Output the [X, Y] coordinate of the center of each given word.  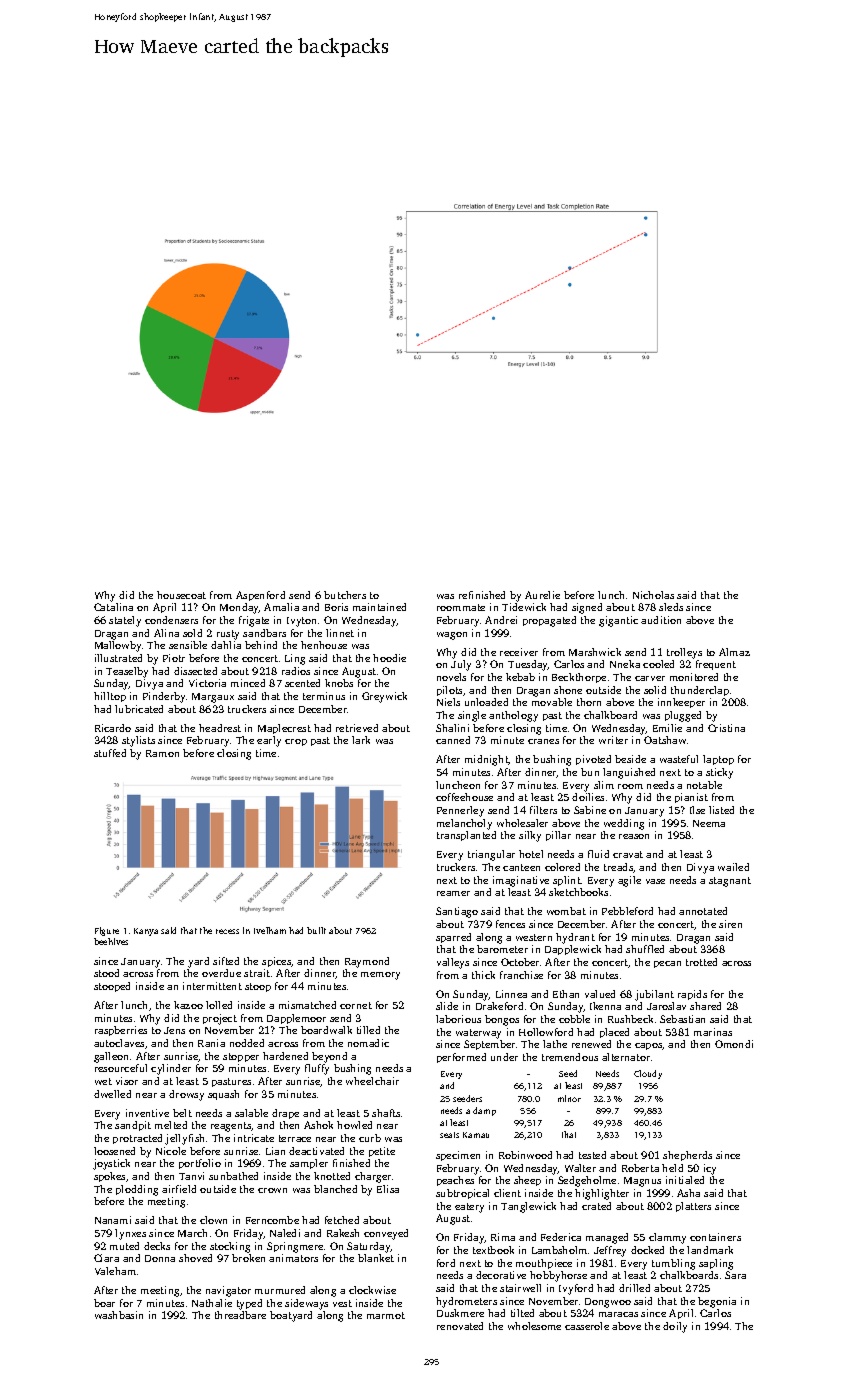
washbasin [119, 1315]
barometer [502, 949]
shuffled [645, 949]
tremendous [570, 1057]
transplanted [466, 836]
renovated [460, 1326]
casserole [587, 1326]
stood [106, 973]
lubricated [139, 709]
